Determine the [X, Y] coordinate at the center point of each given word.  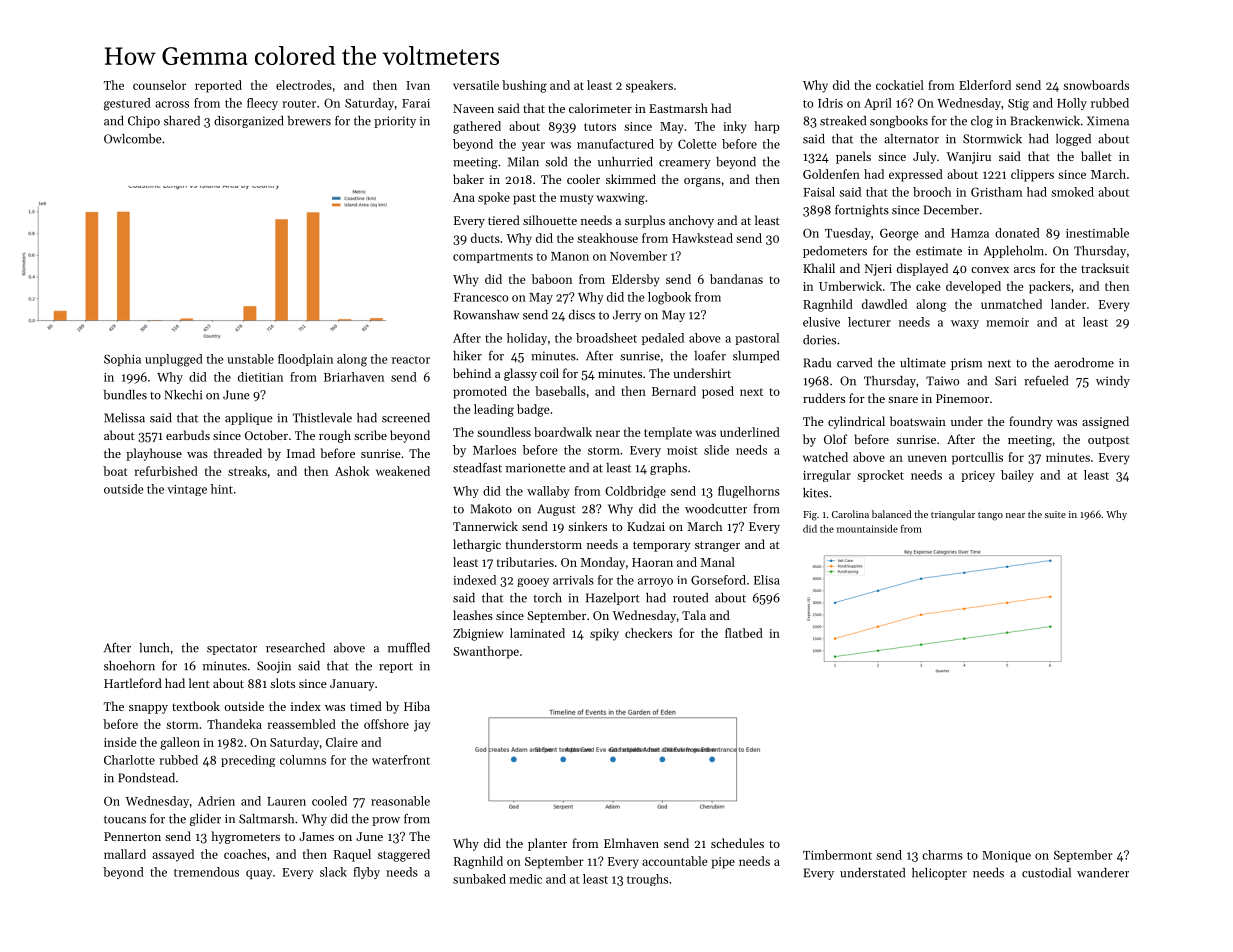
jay [422, 726]
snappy [148, 709]
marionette [536, 468]
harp [767, 127]
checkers [648, 633]
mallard [125, 854]
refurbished [166, 471]
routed [690, 598]
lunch [154, 648]
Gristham [997, 192]
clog [982, 122]
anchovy [691, 221]
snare [903, 400]
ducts [485, 238]
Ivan [418, 85]
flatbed [744, 633]
